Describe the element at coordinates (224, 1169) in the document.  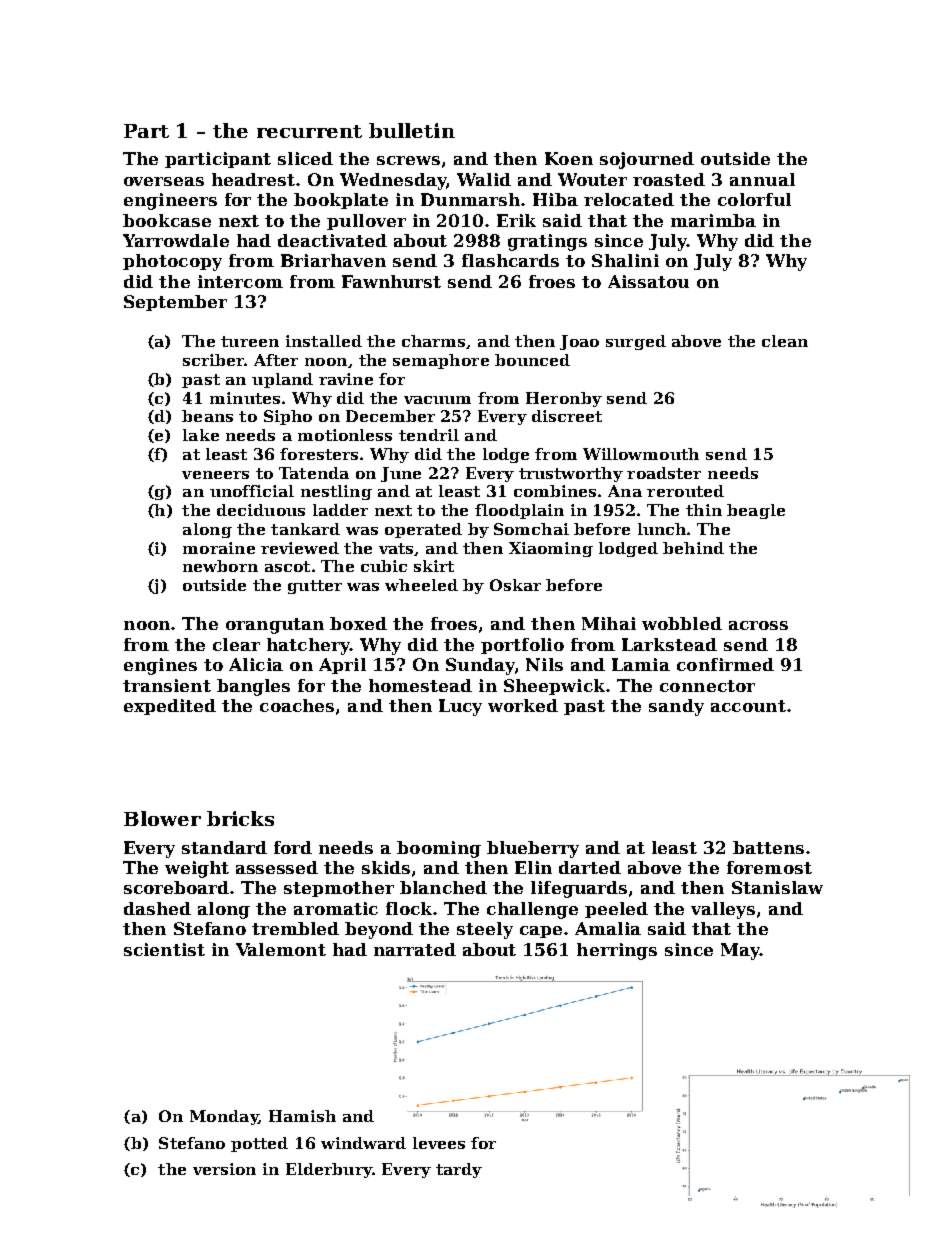
I see `version` at that location.
